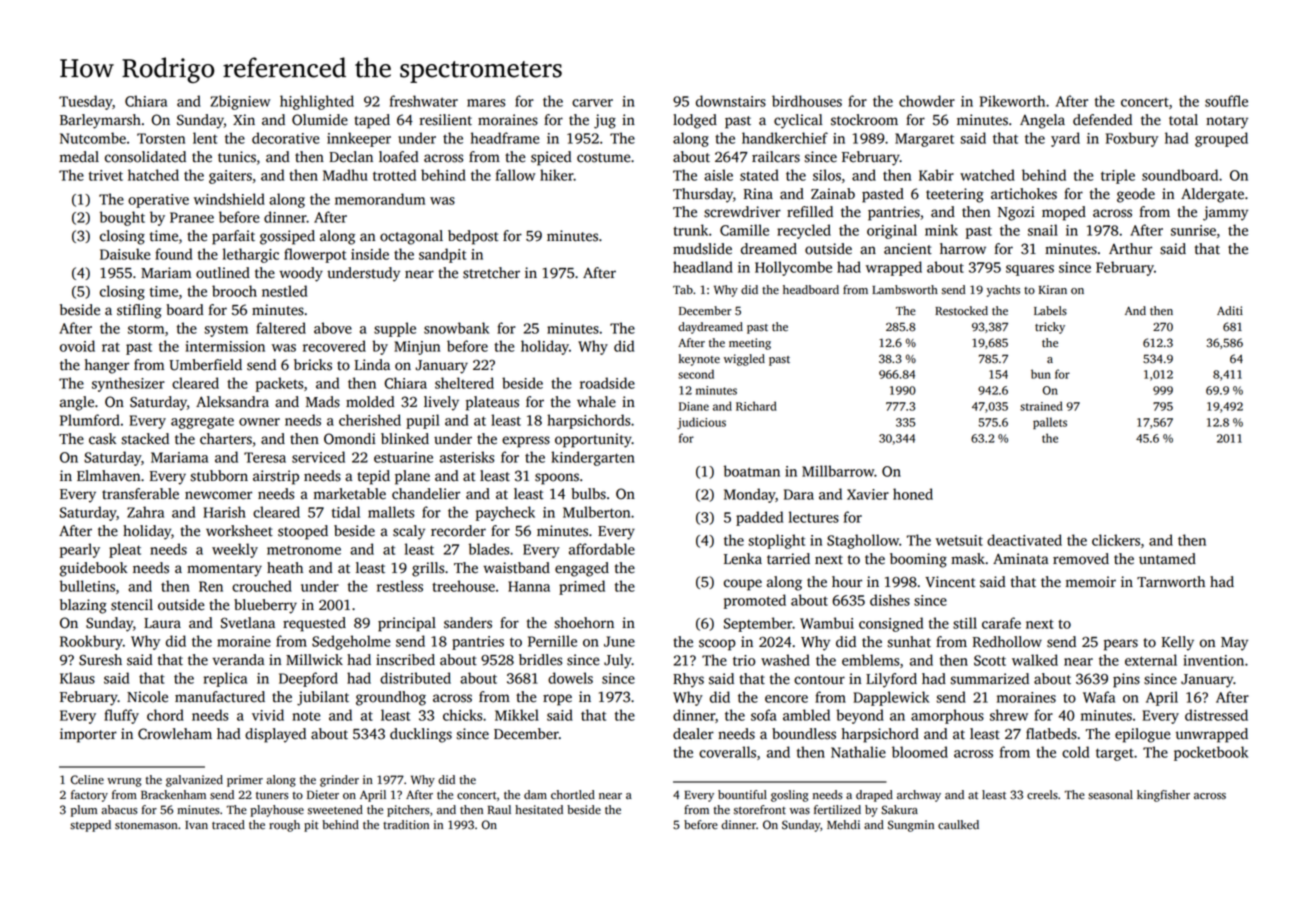  I want to click on lodged, so click(695, 121).
